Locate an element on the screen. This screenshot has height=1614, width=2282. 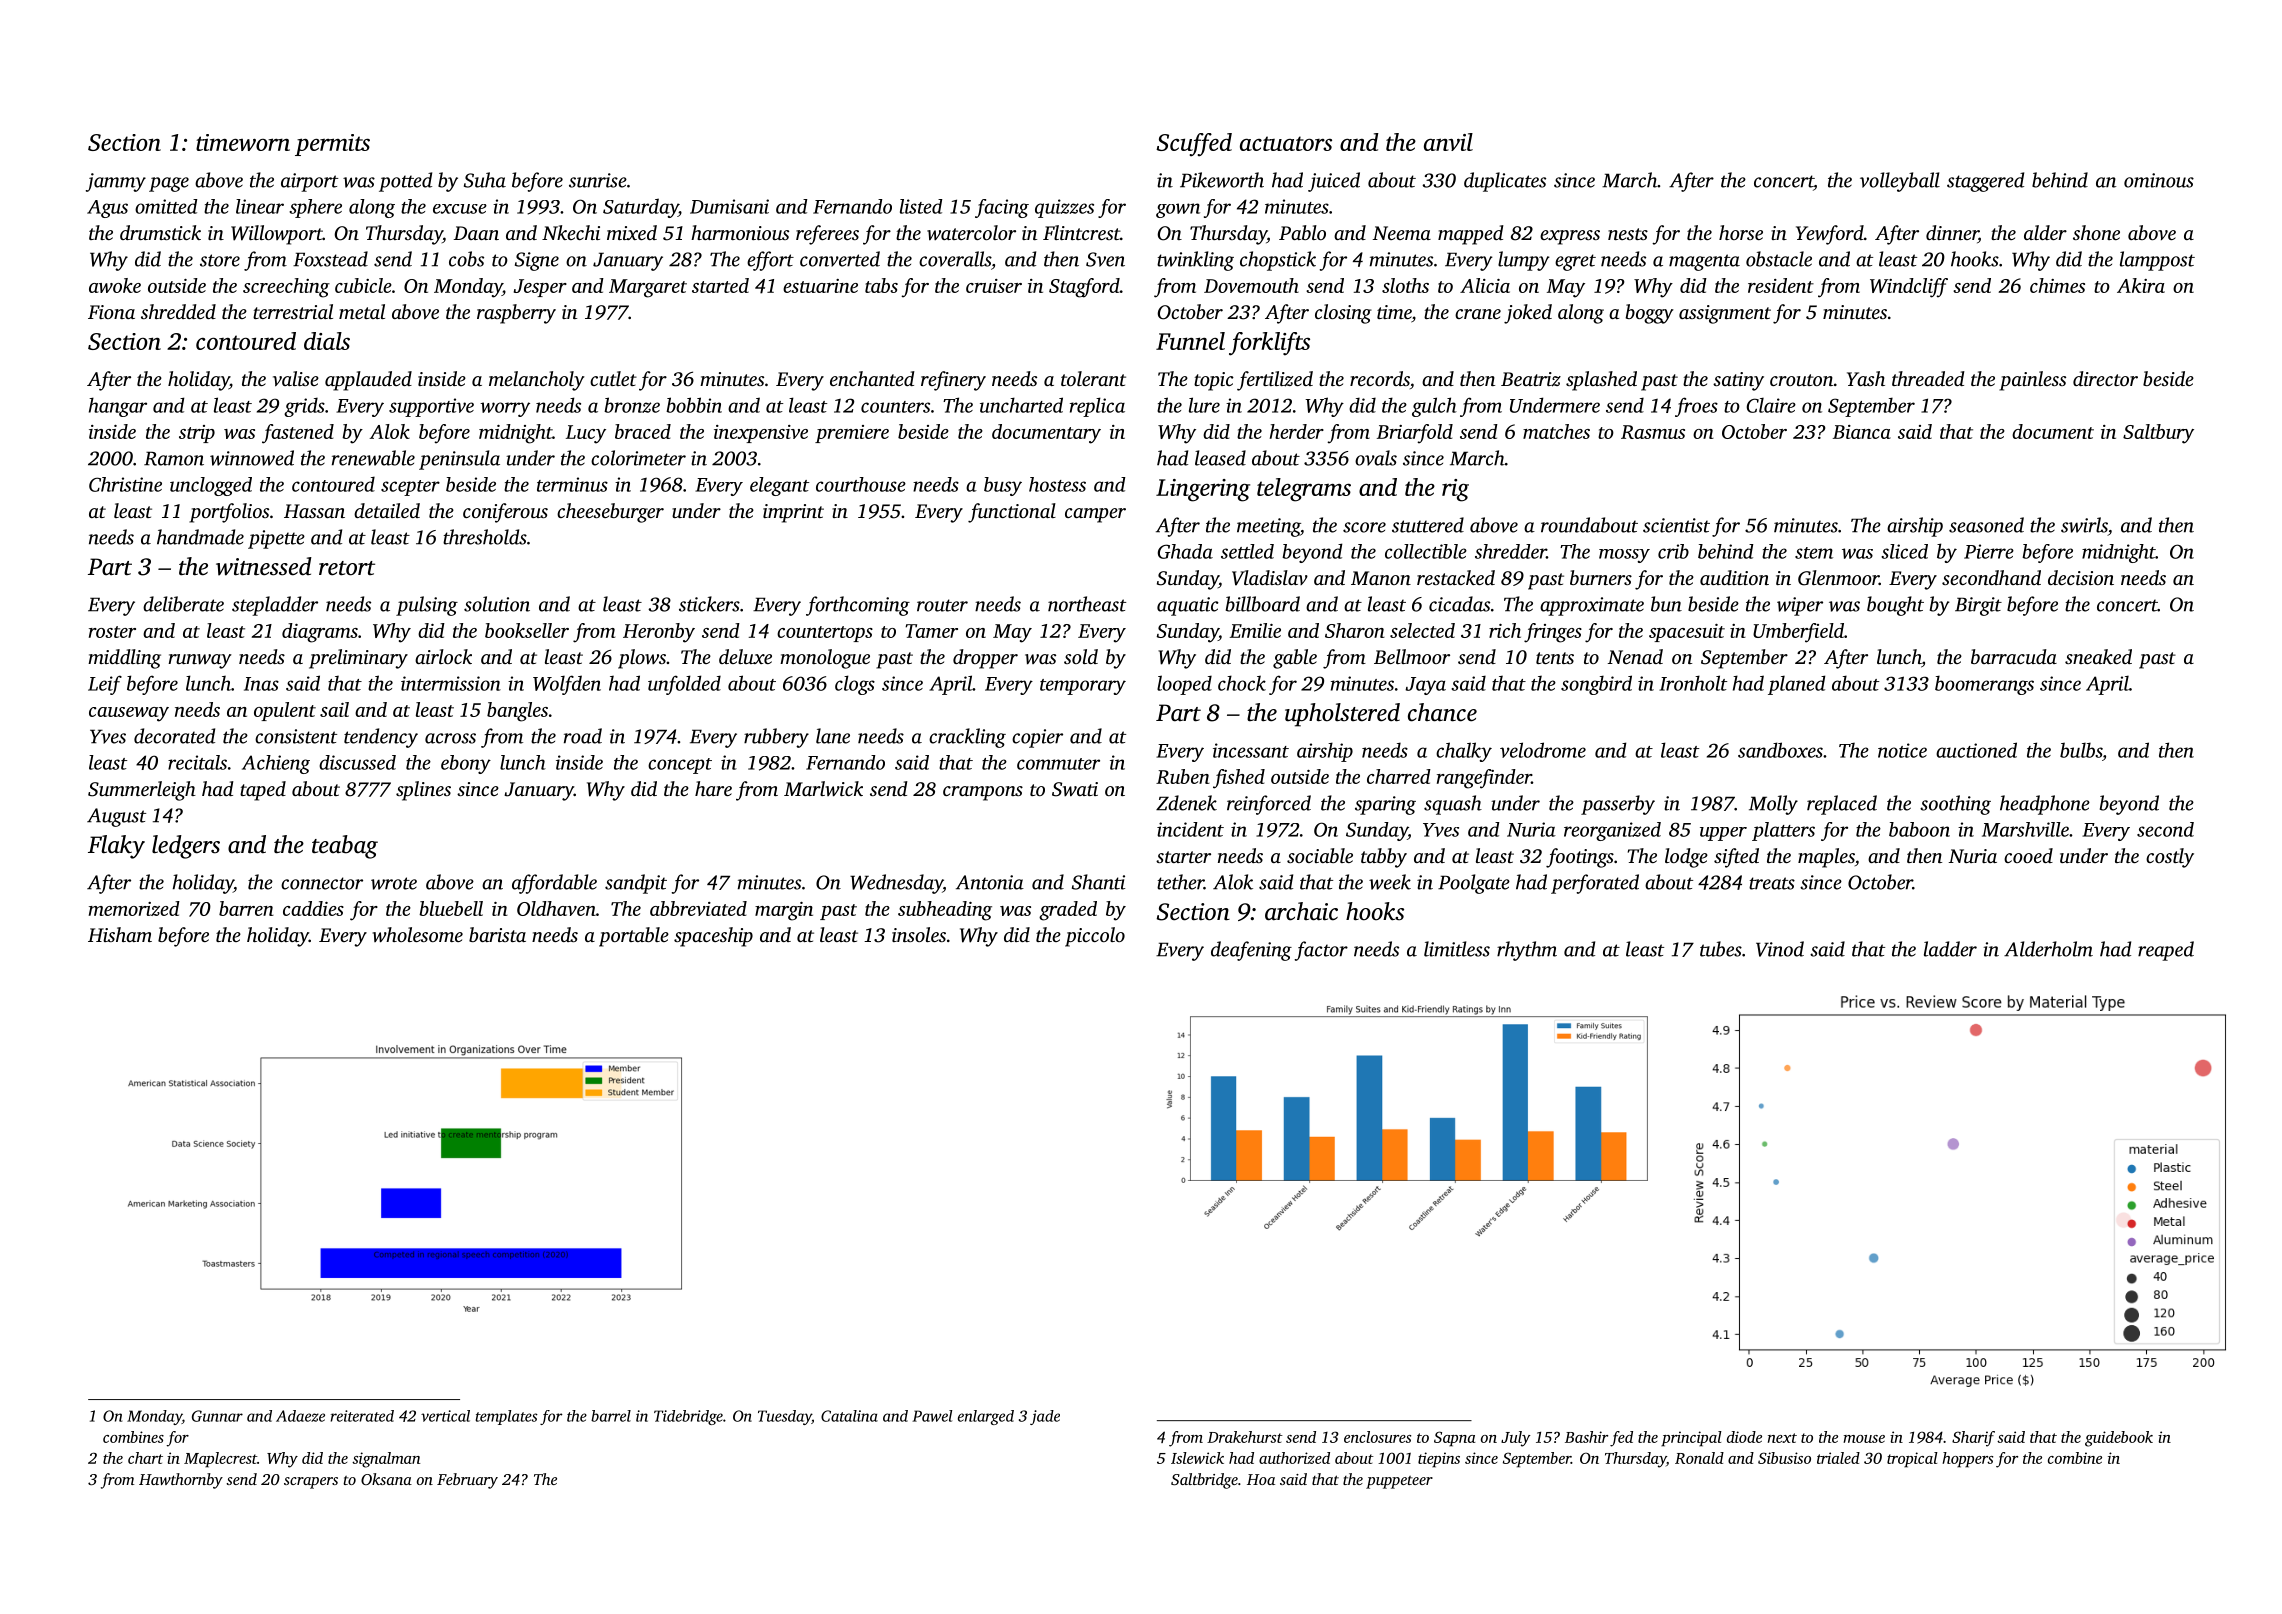
ominous is located at coordinates (2159, 180).
